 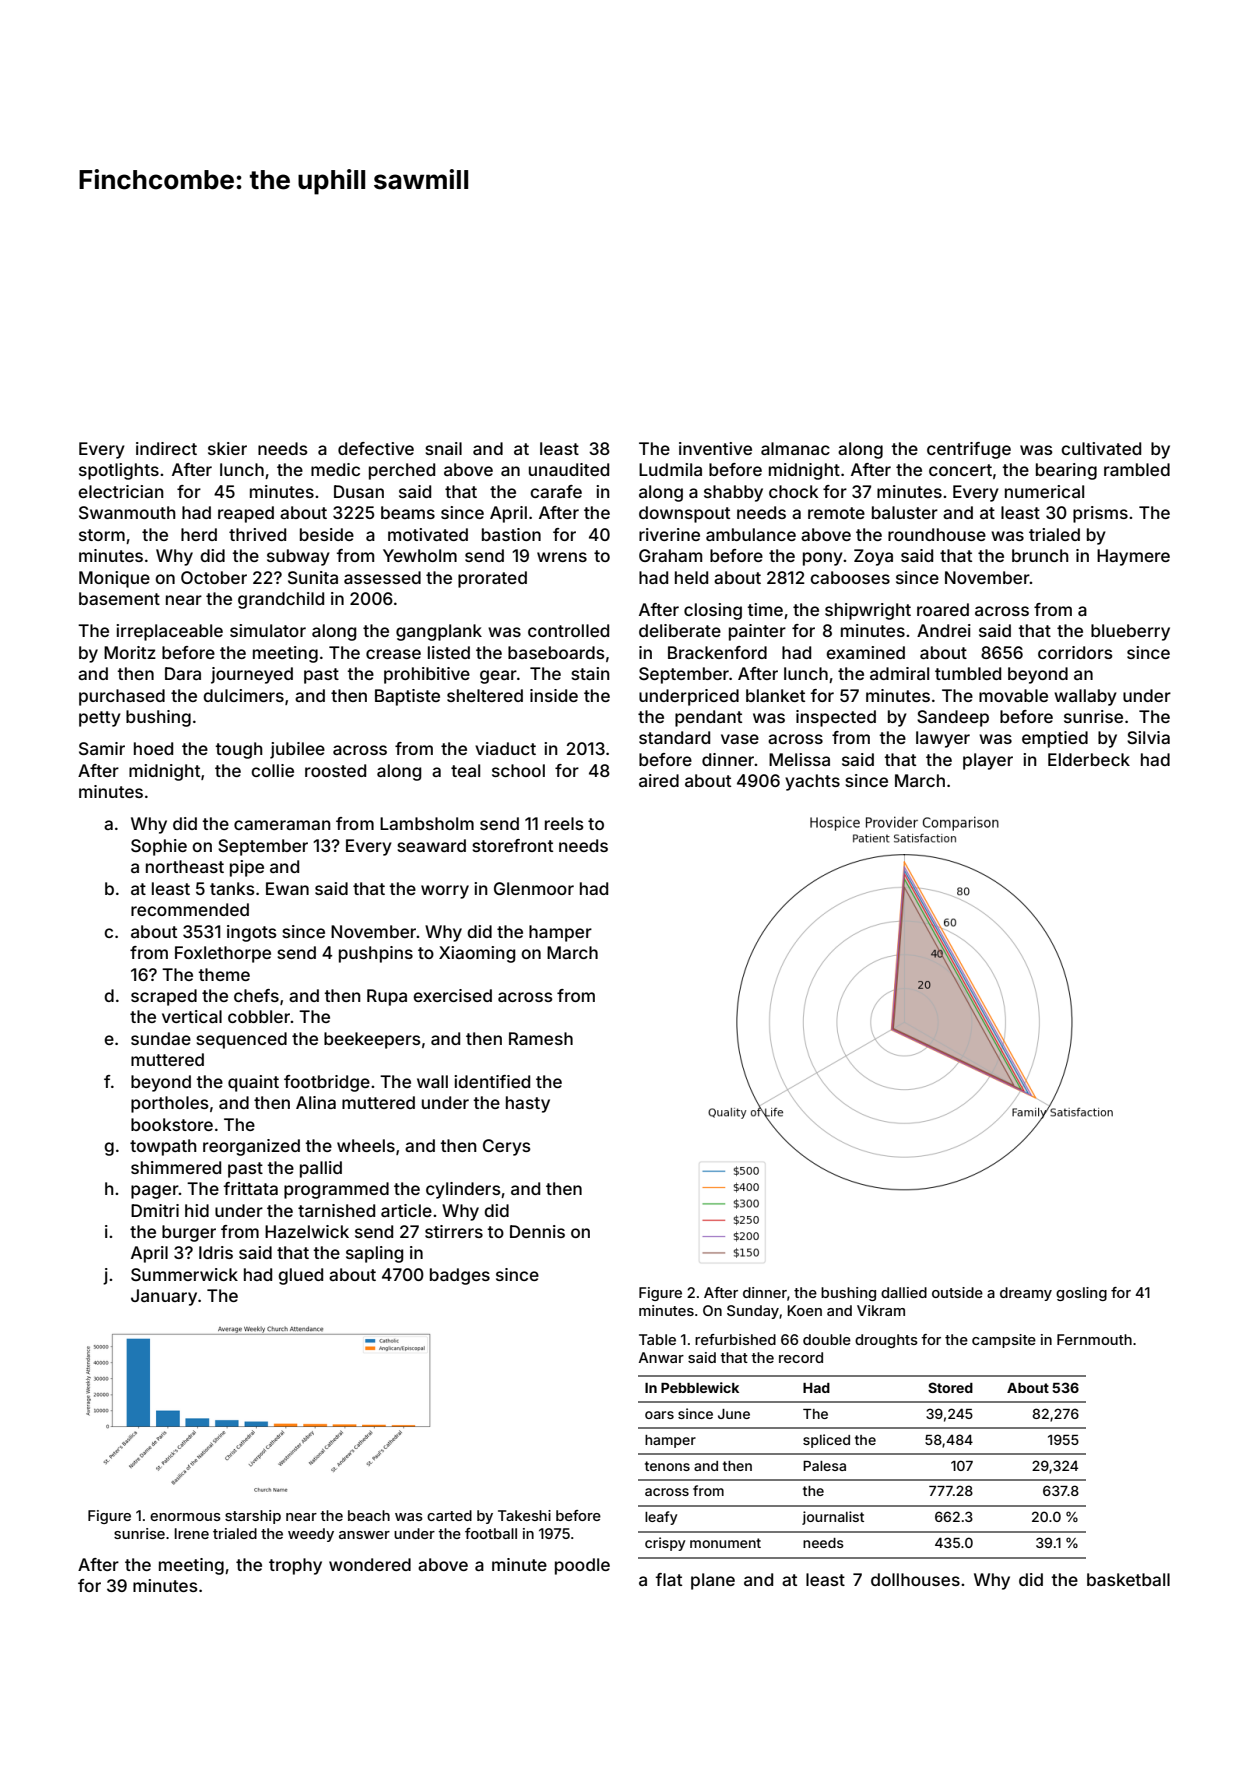 What do you see at coordinates (119, 471) in the page?
I see `spotlights` at bounding box center [119, 471].
